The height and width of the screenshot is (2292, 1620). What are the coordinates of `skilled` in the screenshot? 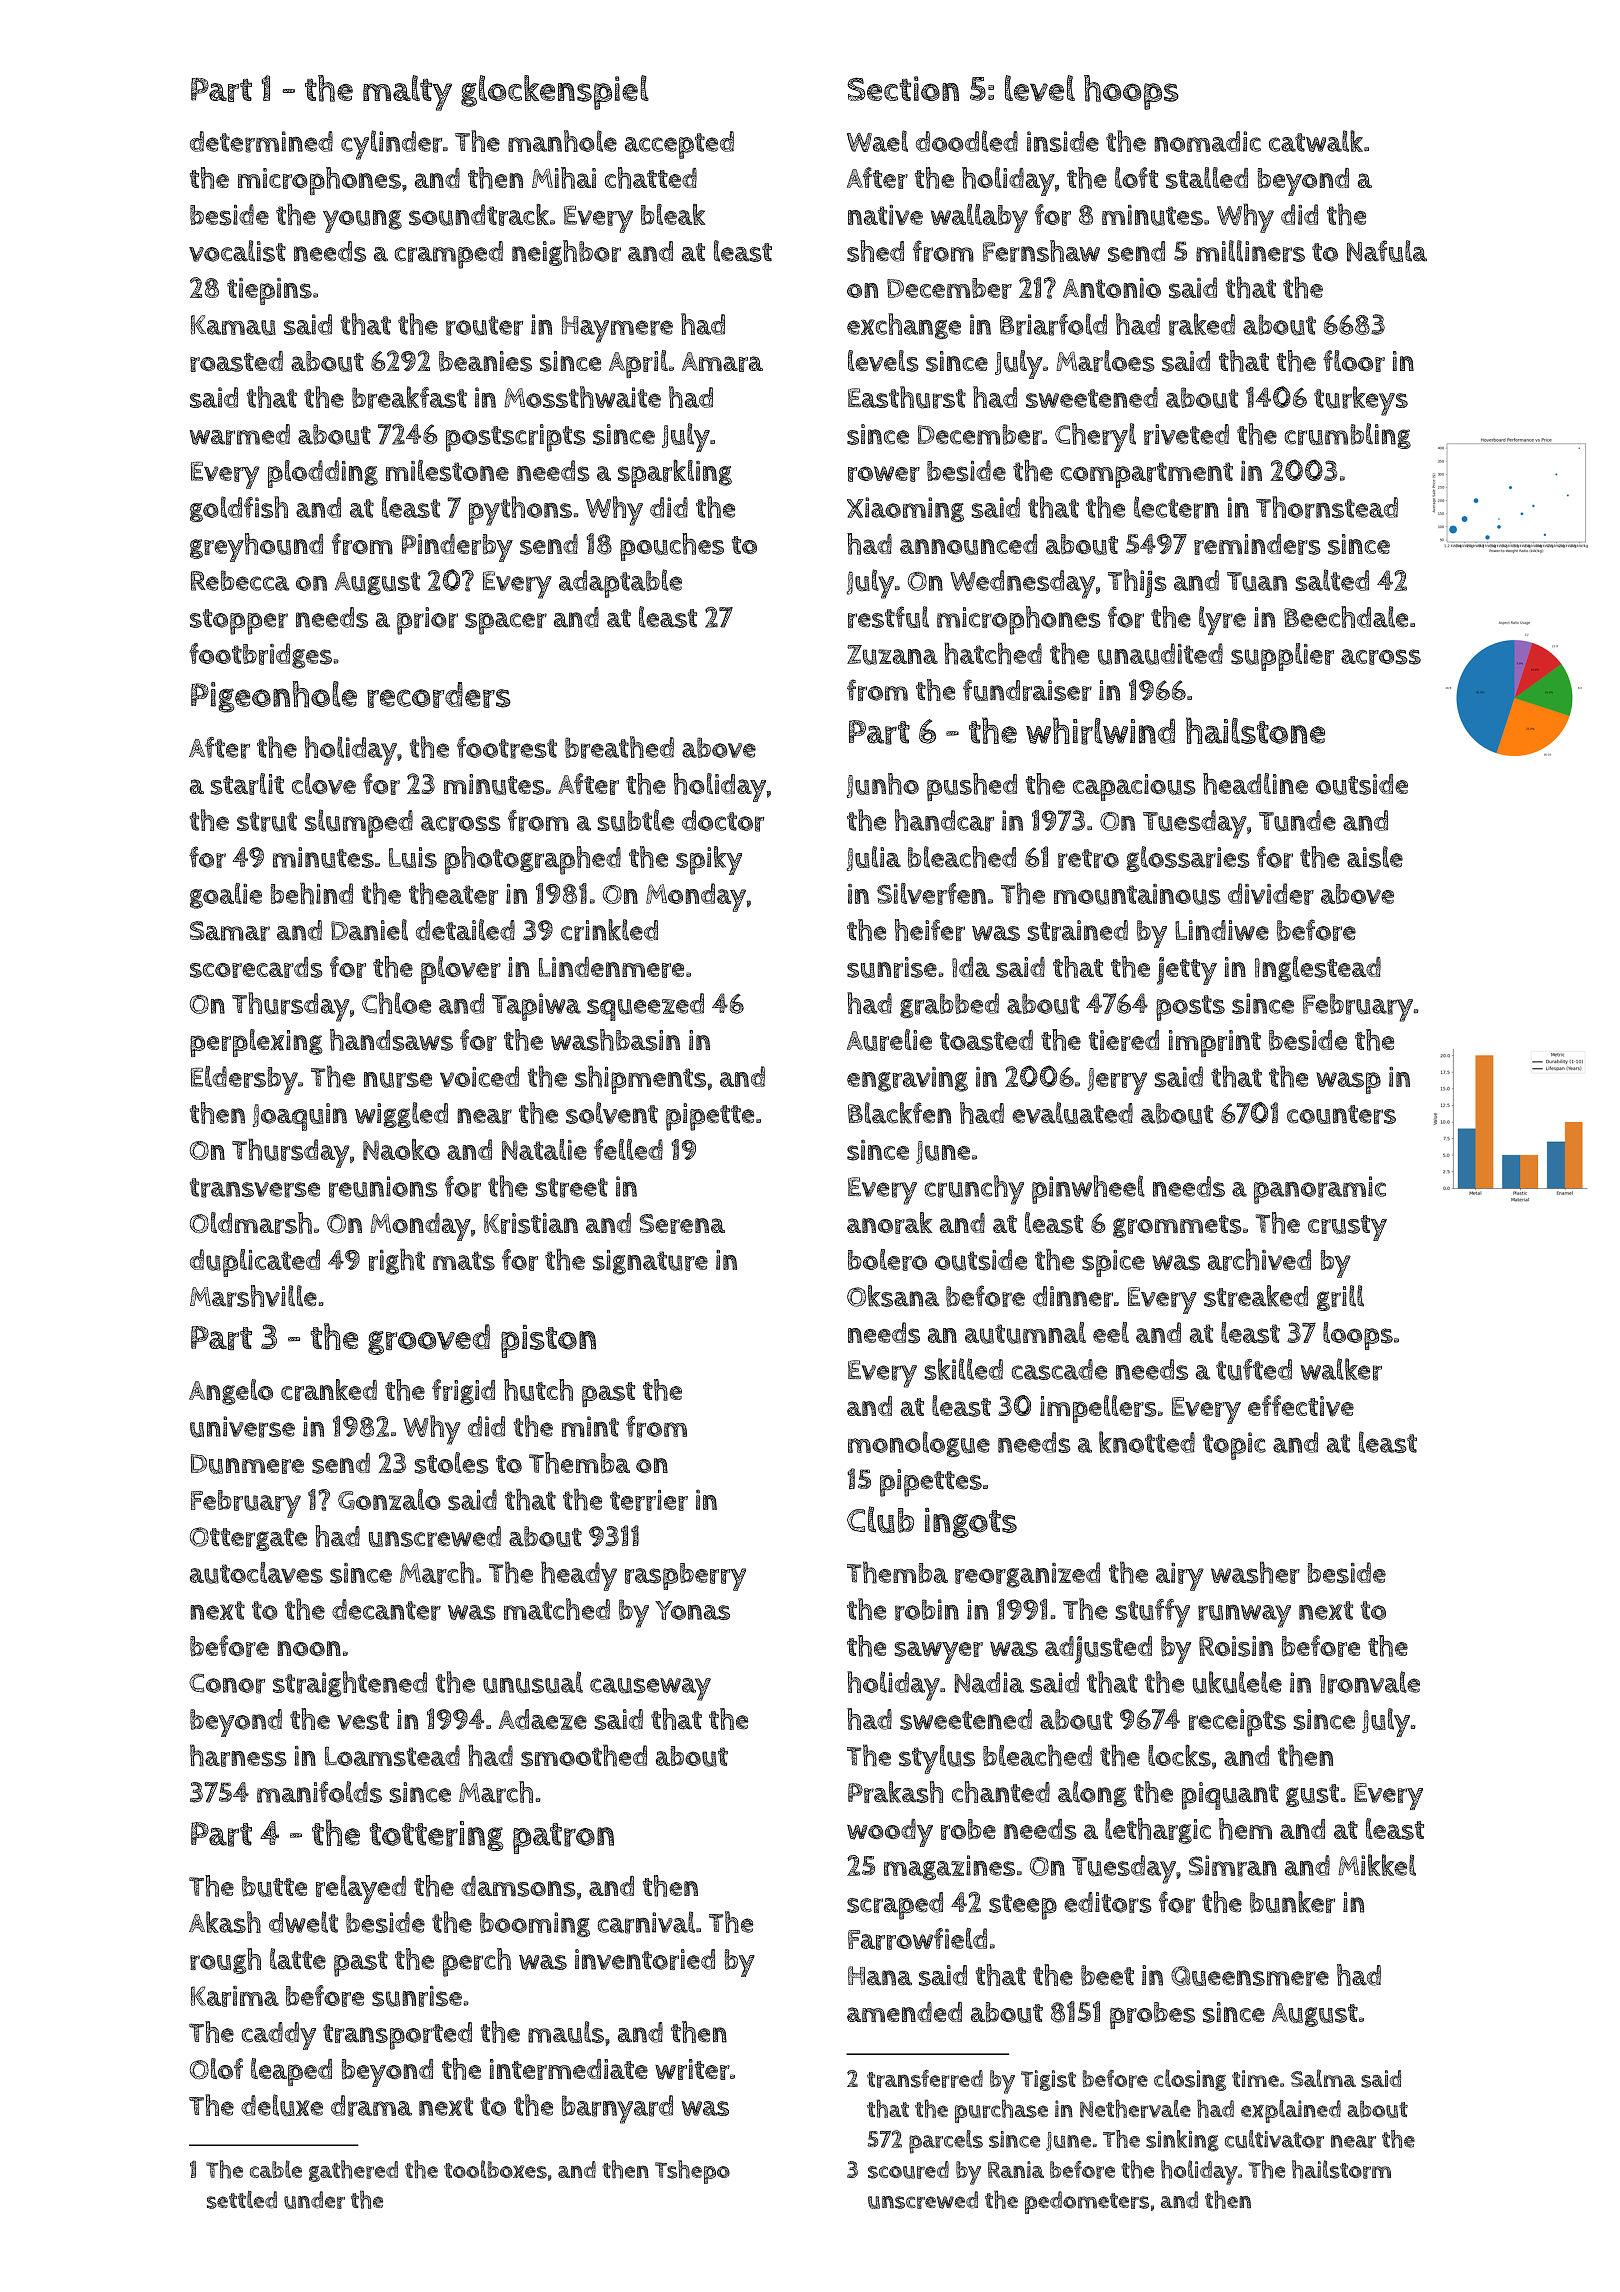 It's located at (963, 1369).
